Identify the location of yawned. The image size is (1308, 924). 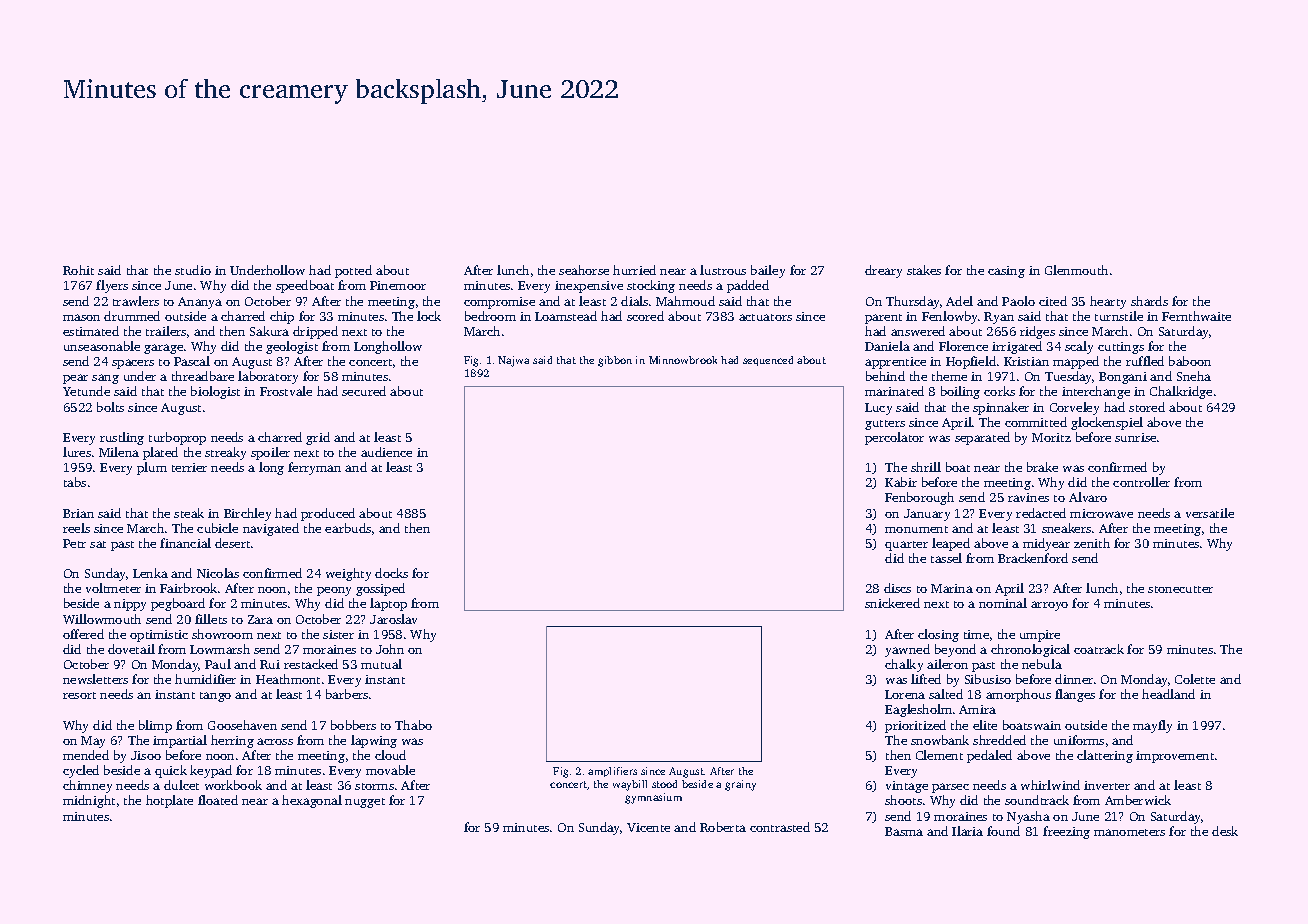
(907, 650).
